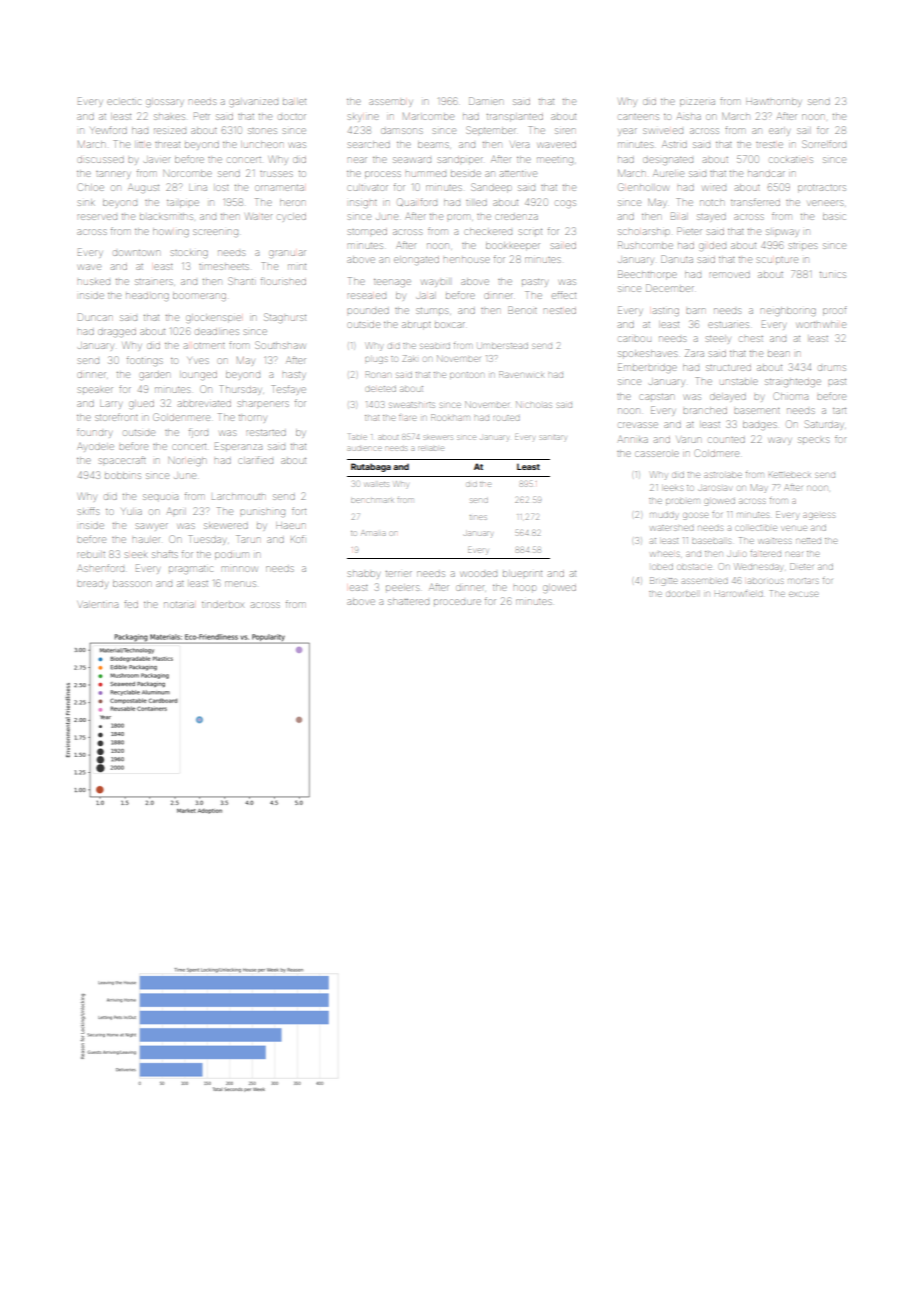 Image resolution: width=924 pixels, height=1308 pixels. I want to click on veneers, so click(825, 203).
